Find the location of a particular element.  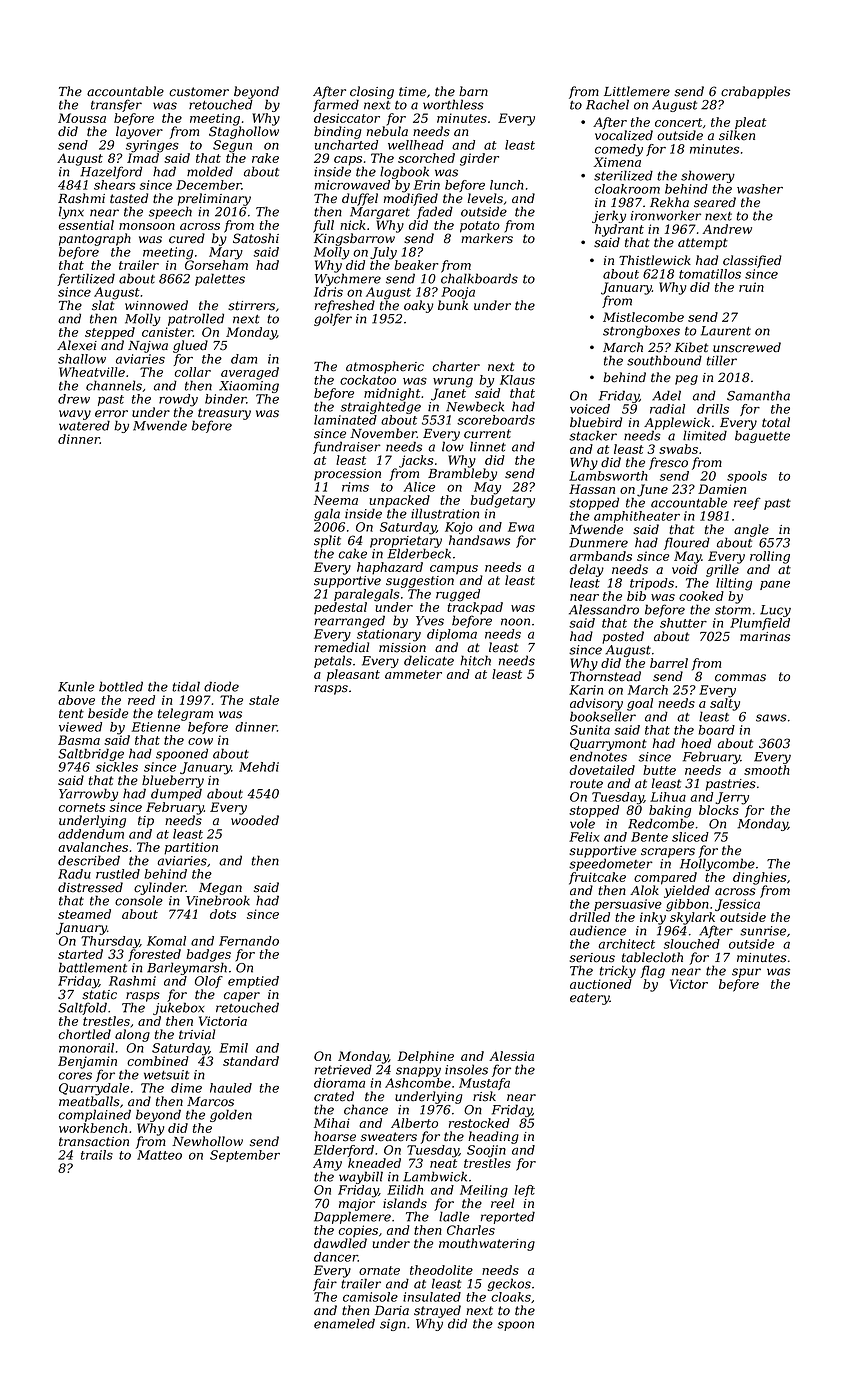

Mistlecombe is located at coordinates (643, 317).
